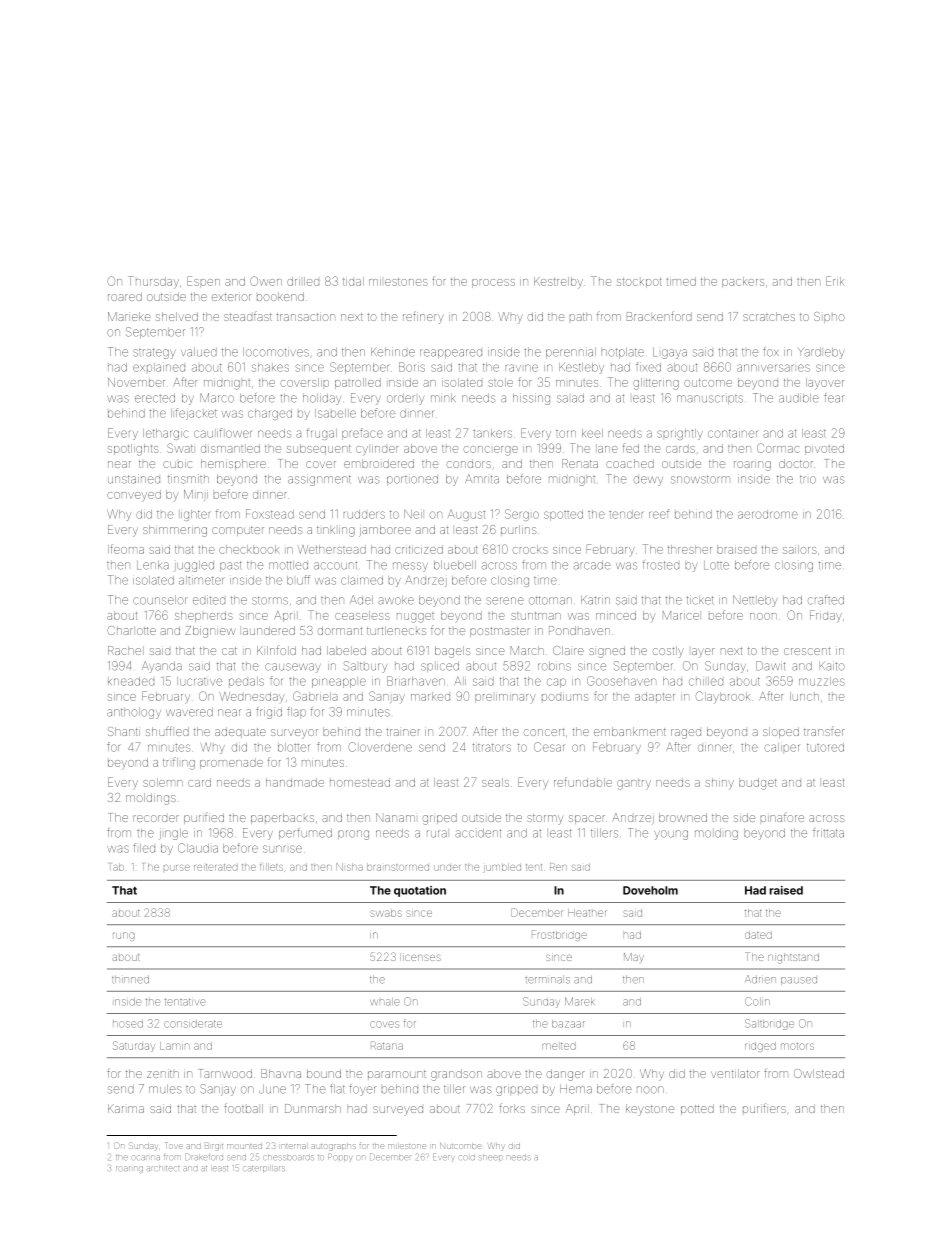 The width and height of the screenshot is (952, 1233). What do you see at coordinates (177, 868) in the screenshot?
I see `purse` at bounding box center [177, 868].
